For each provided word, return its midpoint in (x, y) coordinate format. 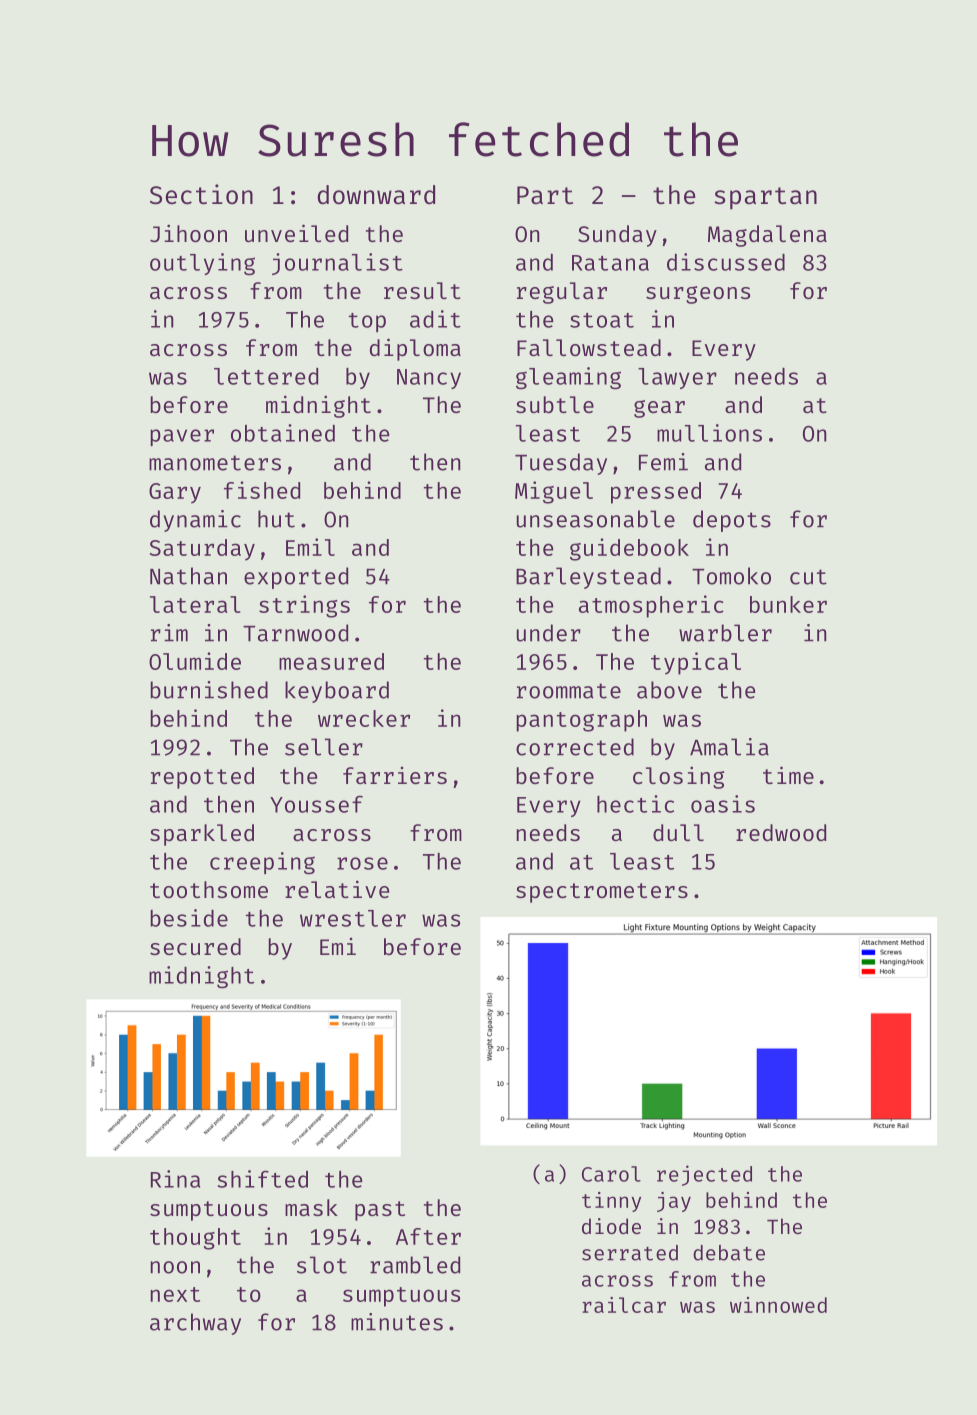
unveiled (296, 233)
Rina (175, 1179)
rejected (704, 1175)
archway (195, 1324)
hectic (635, 804)
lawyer (677, 378)
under (548, 633)
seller (324, 747)
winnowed (778, 1305)
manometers (215, 463)
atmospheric (651, 606)
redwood (781, 832)
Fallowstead (589, 347)
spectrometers (602, 893)
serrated (630, 1253)
